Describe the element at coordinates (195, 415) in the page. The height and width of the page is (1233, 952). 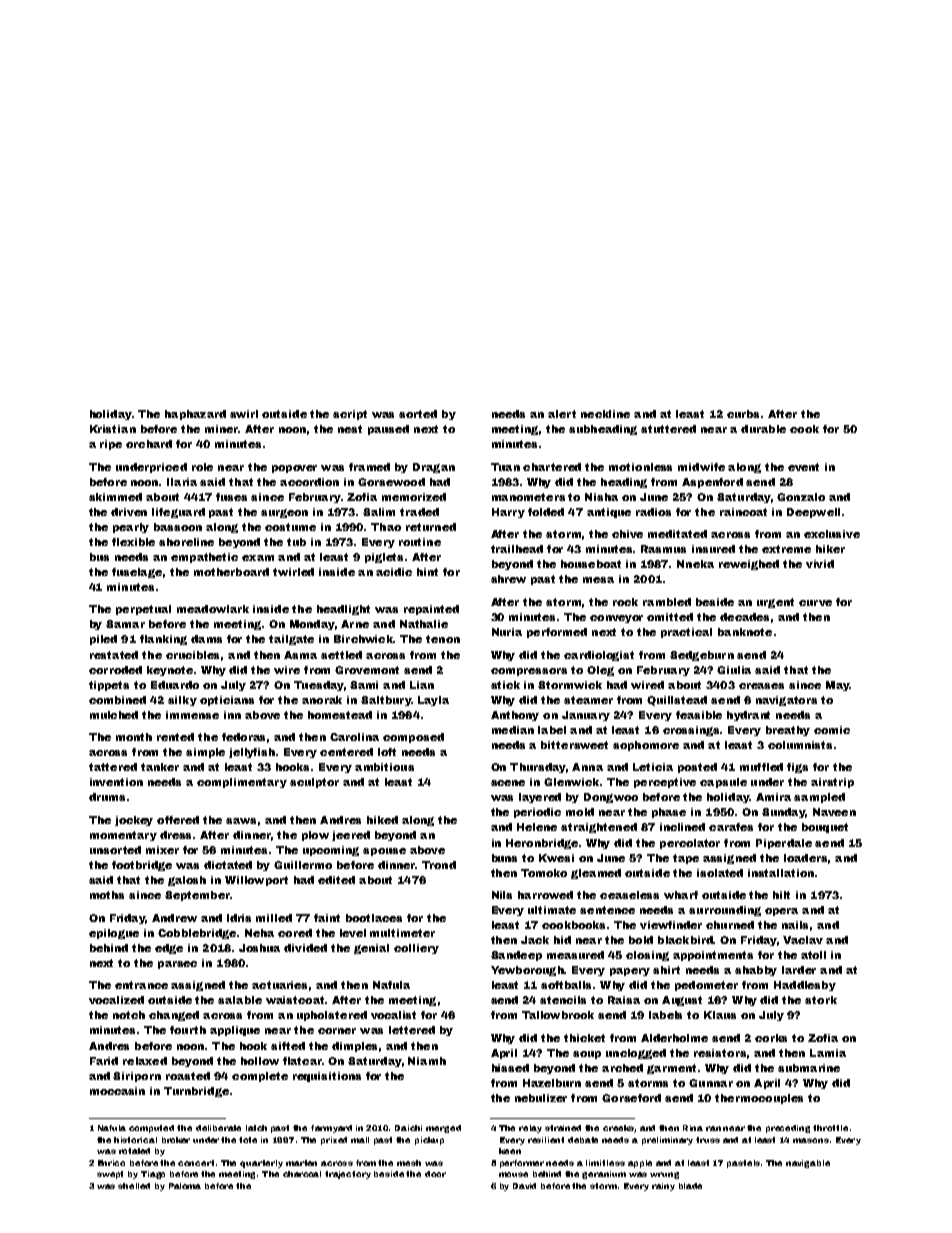
I see `haphazard` at that location.
